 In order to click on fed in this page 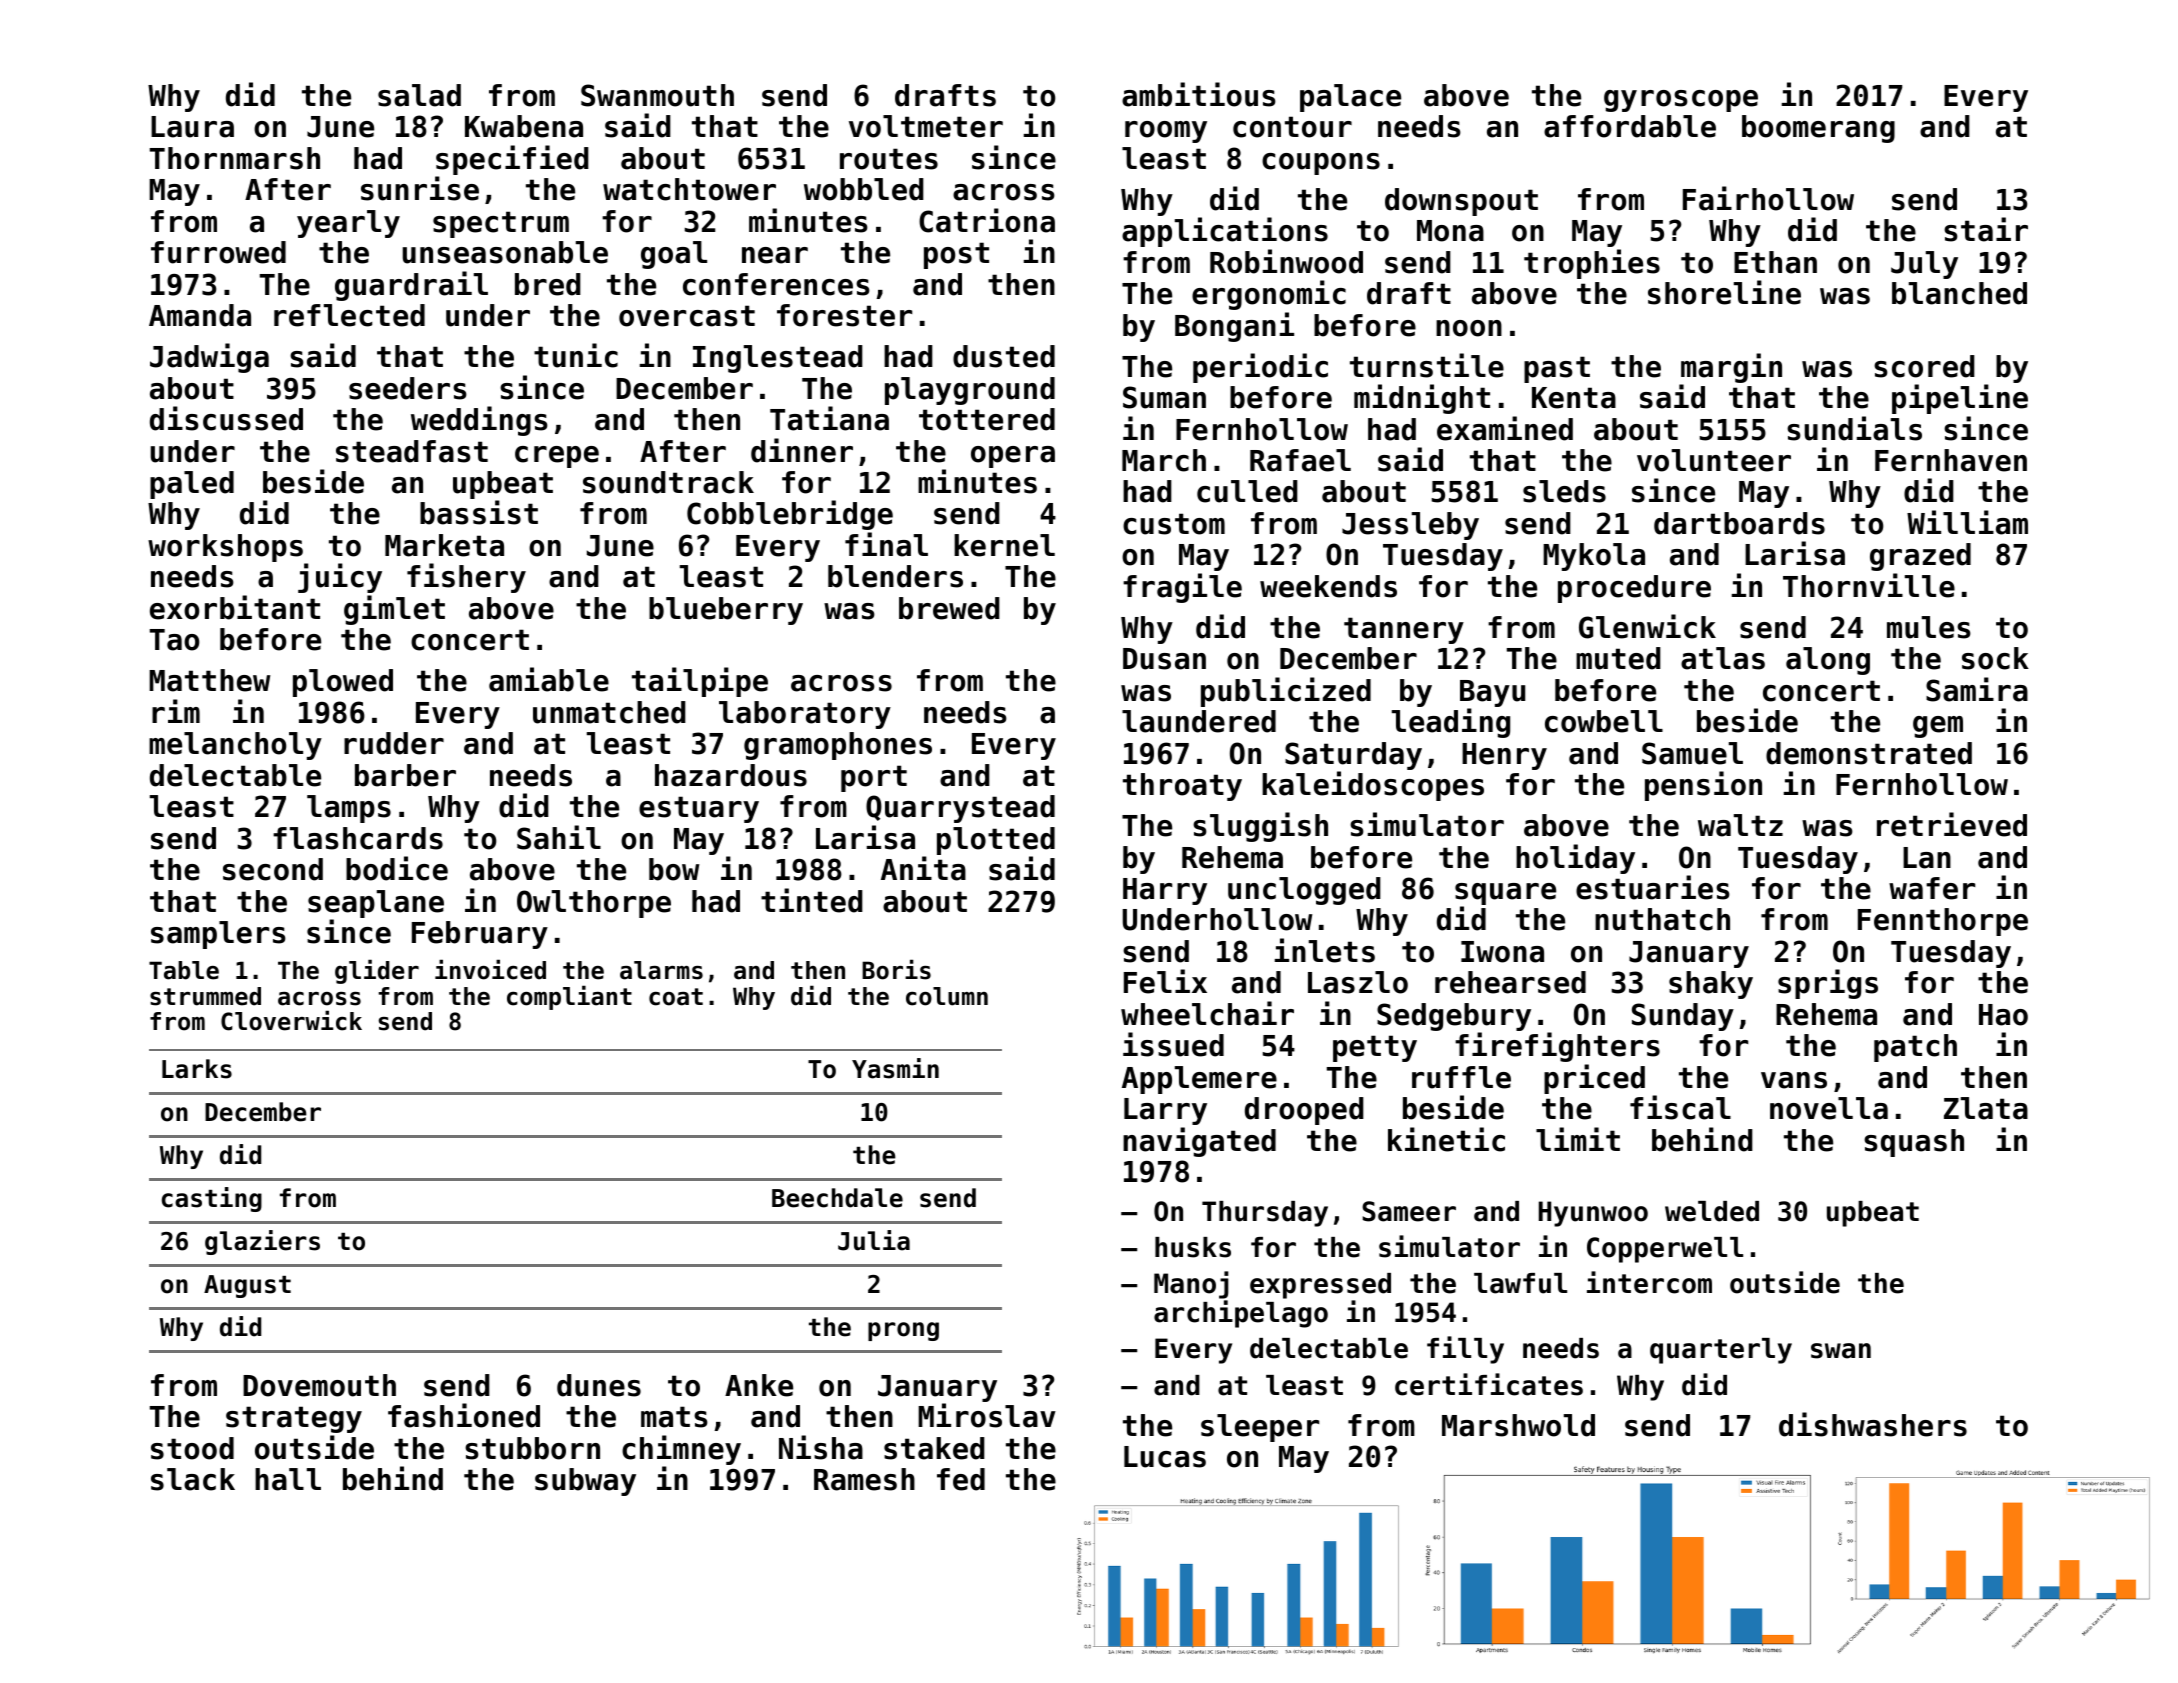, I will do `click(961, 1479)`.
